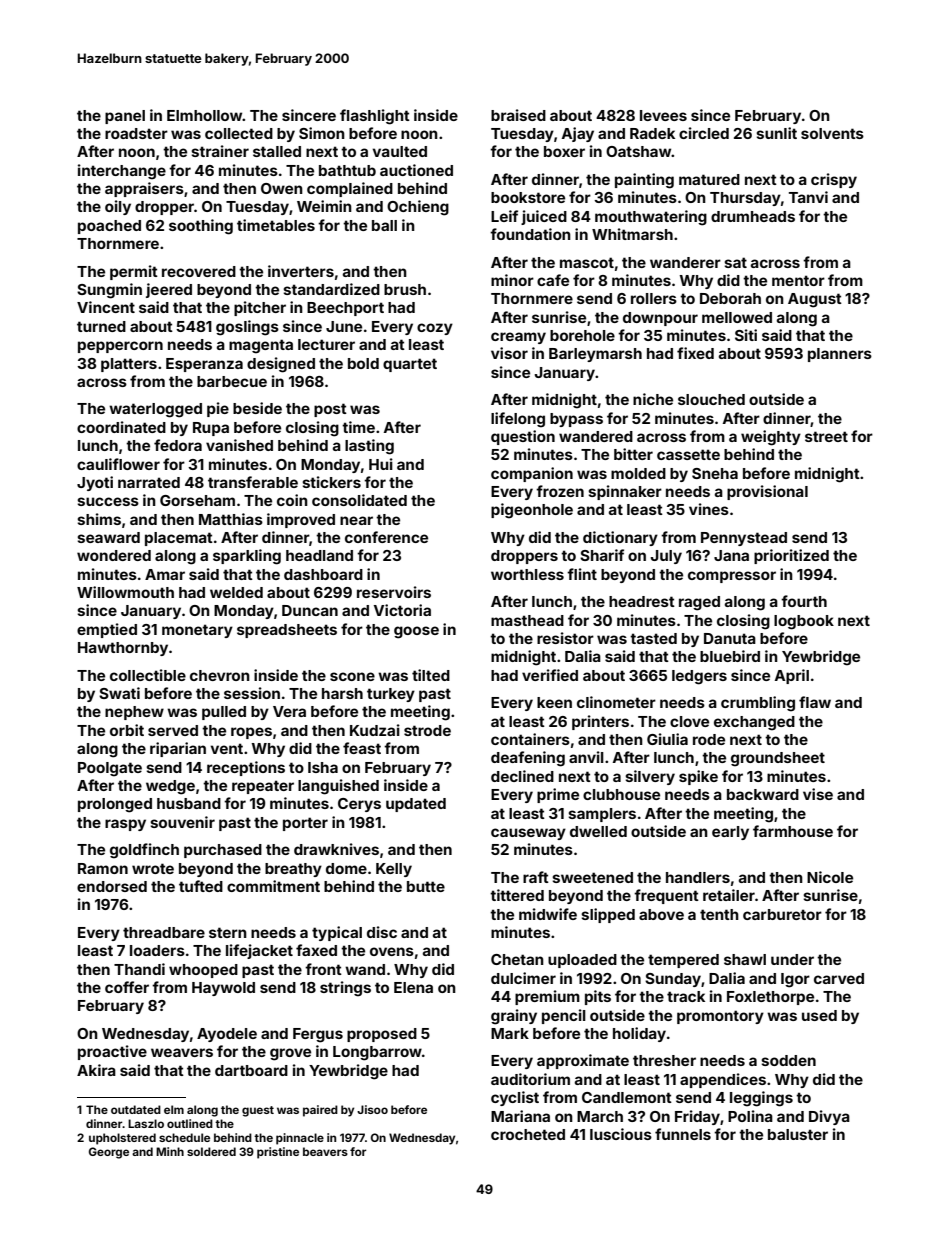  Describe the element at coordinates (251, 1070) in the screenshot. I see `dartboard` at that location.
